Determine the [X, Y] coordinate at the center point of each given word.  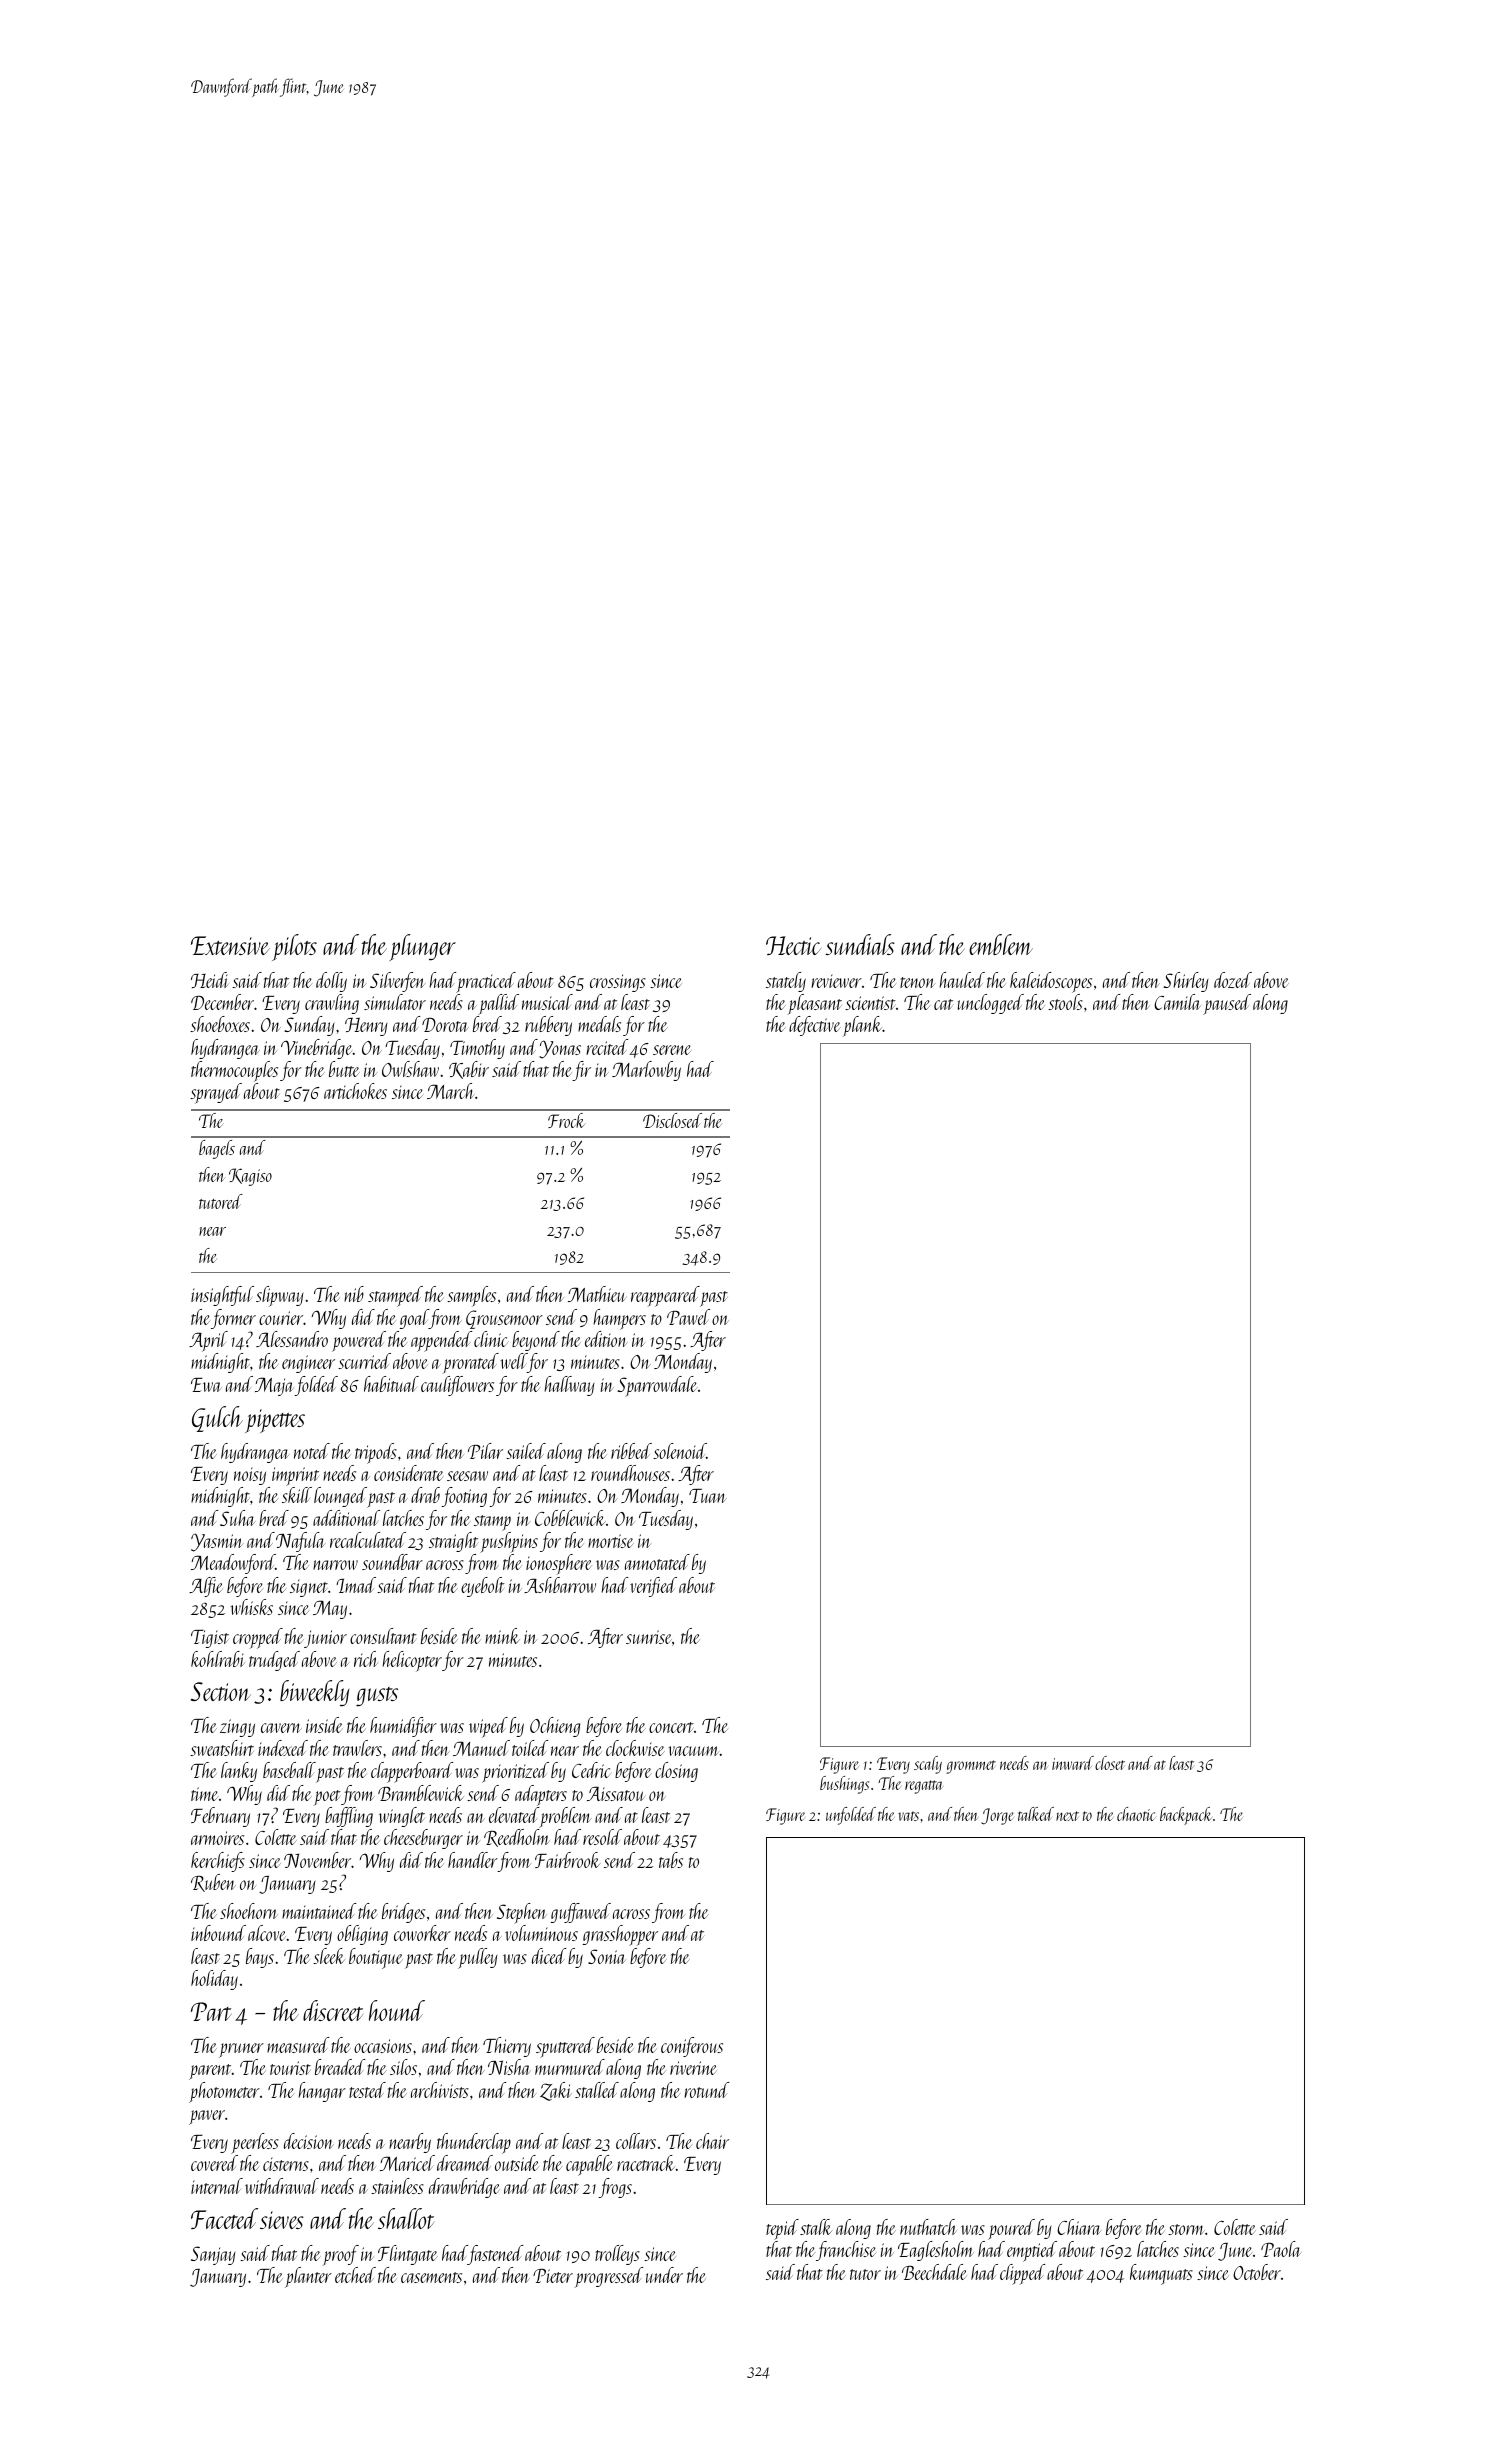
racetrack [646, 2163]
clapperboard [412, 1772]
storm [1186, 2229]
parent [210, 2072]
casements [431, 2277]
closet [1110, 1763]
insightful [222, 1296]
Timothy [477, 1049]
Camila [1177, 1002]
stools [1065, 1002]
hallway [569, 1386]
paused [1227, 1004]
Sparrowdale [657, 1386]
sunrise [649, 1637]
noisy [250, 1476]
